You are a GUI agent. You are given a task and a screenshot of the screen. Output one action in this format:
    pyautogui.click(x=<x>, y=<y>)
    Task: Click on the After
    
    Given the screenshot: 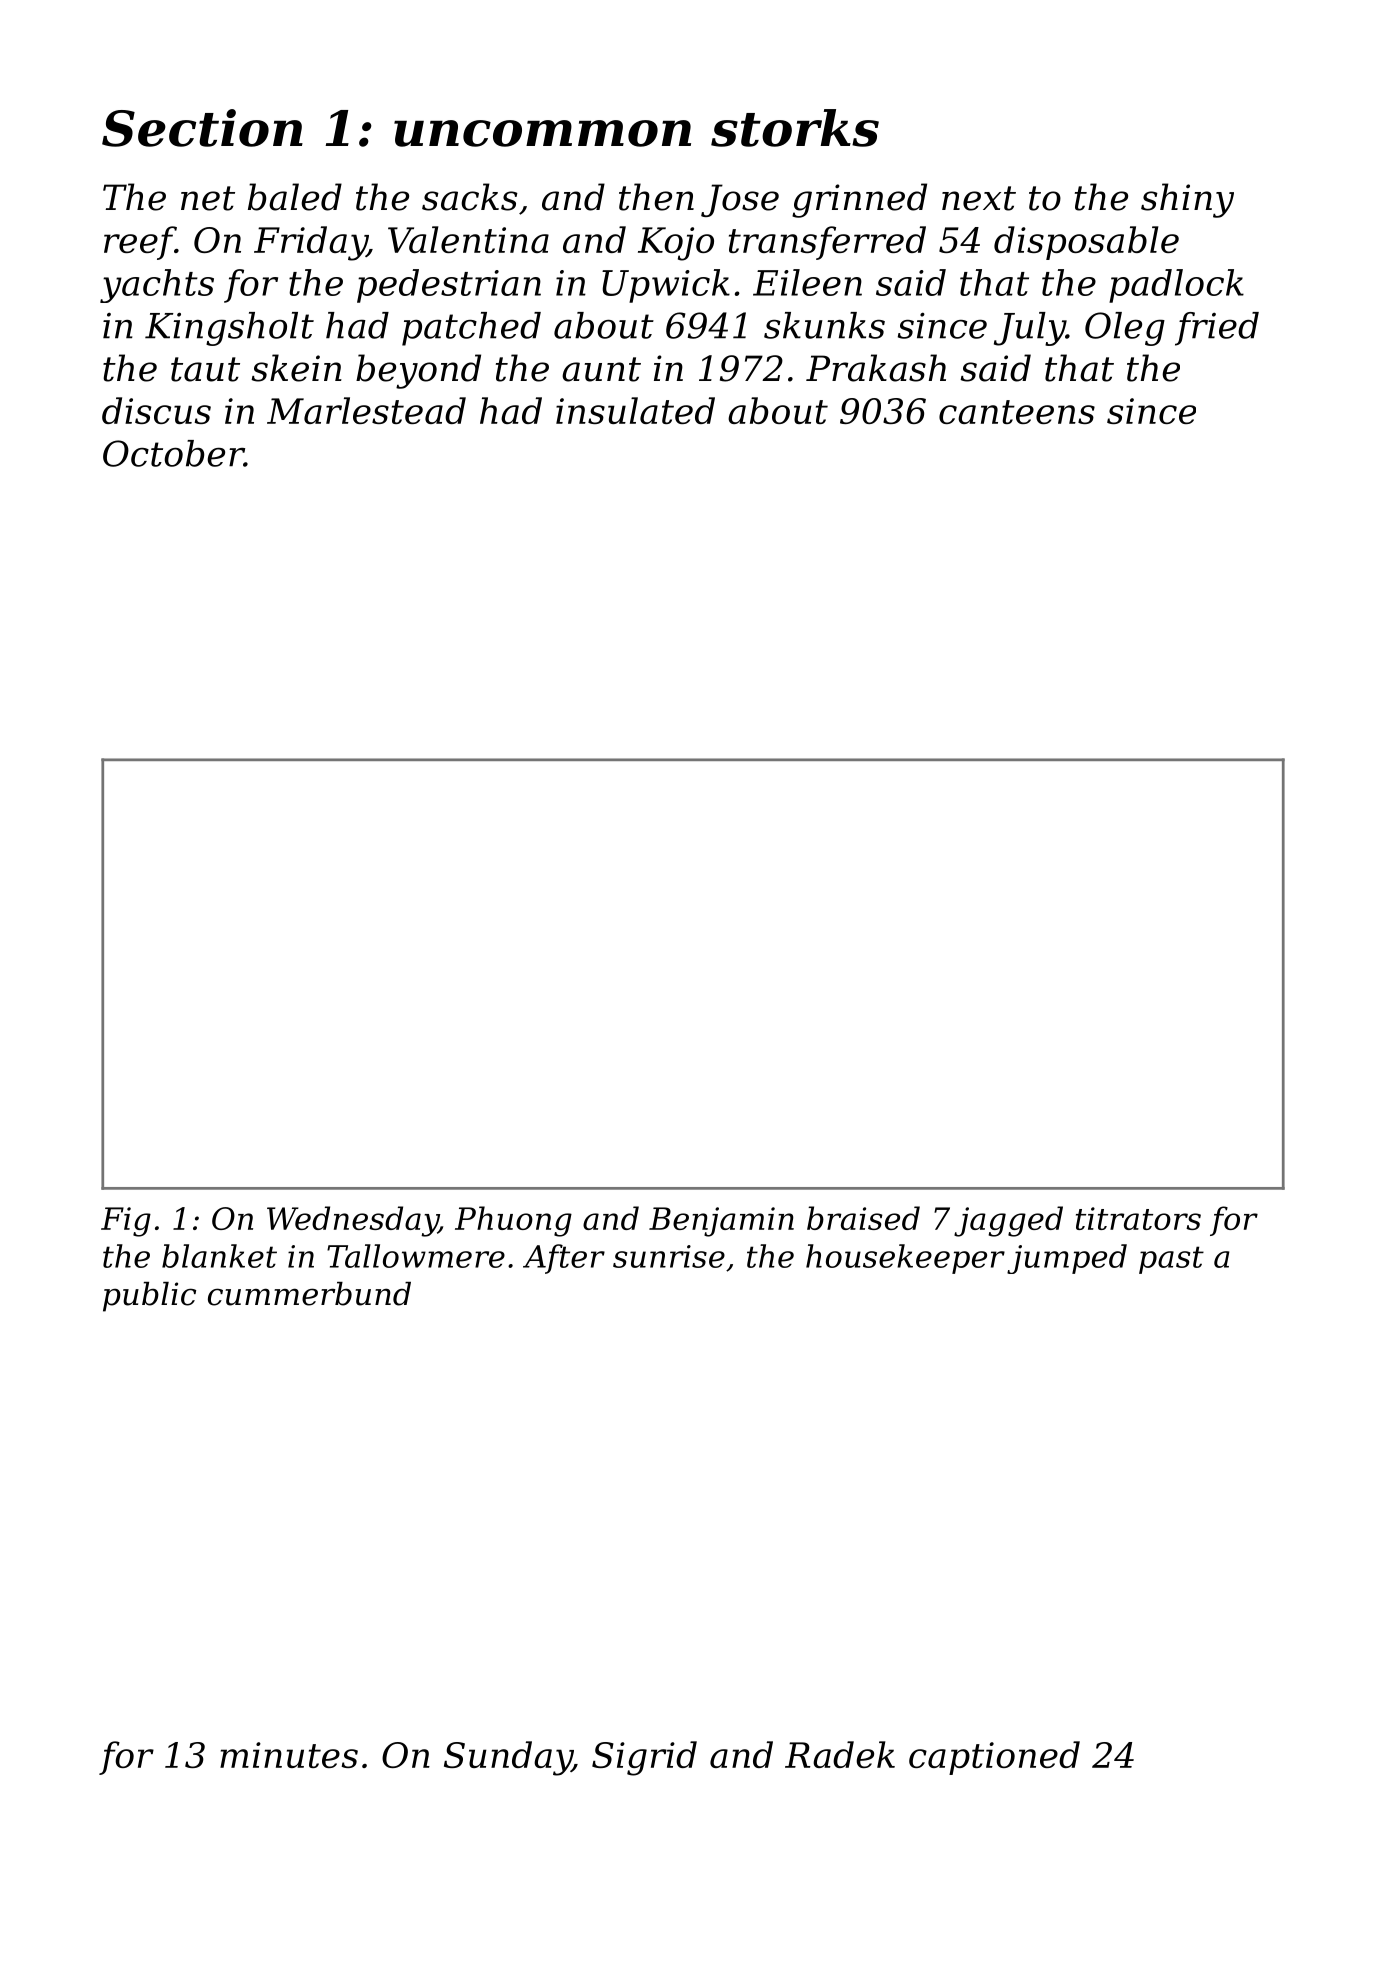 What is the action you would take?
    pyautogui.click(x=564, y=1259)
